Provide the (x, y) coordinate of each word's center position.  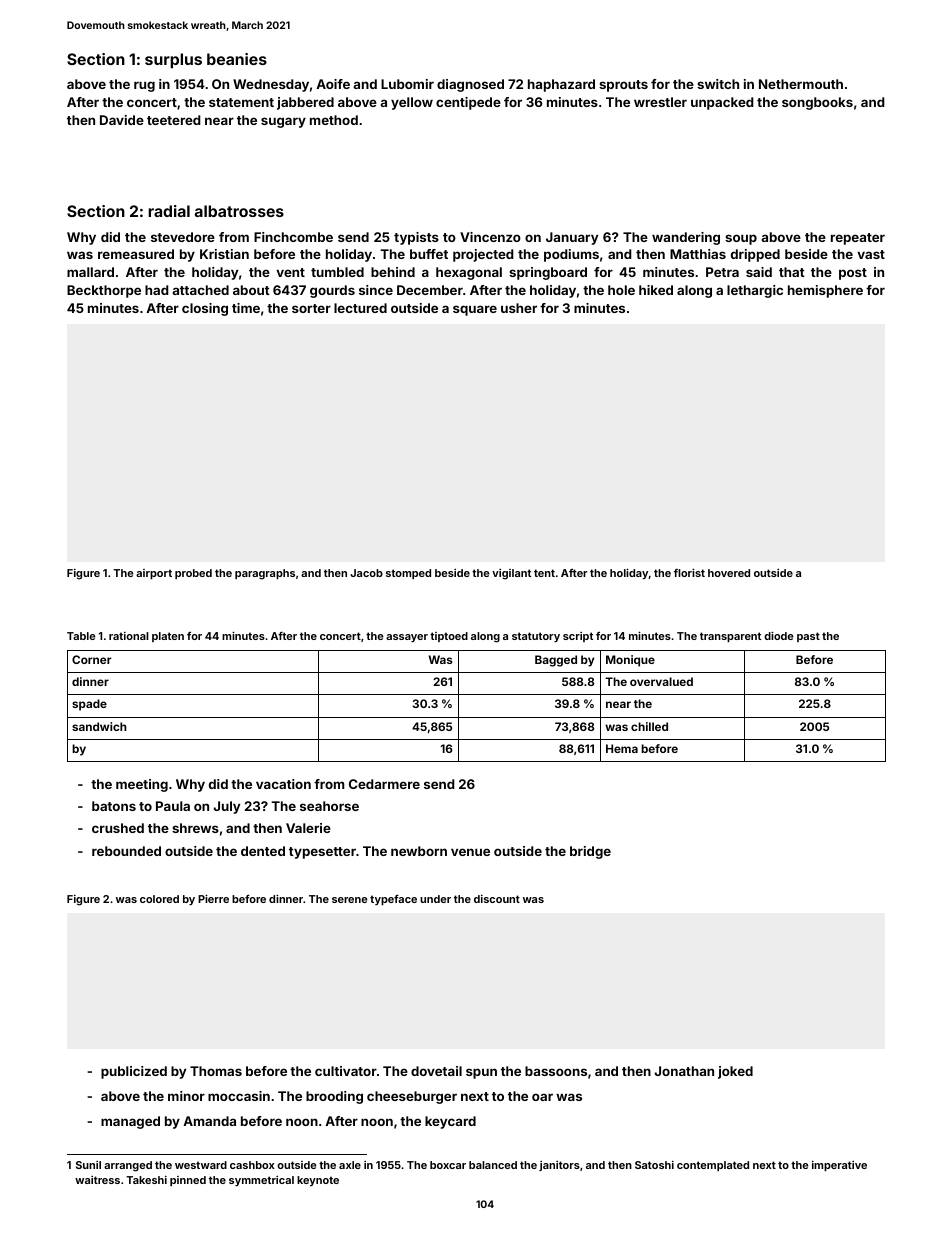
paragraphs (265, 574)
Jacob (366, 573)
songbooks (817, 103)
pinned (188, 1181)
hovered (729, 573)
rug (144, 86)
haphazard (561, 85)
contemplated (713, 1166)
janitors (559, 1166)
